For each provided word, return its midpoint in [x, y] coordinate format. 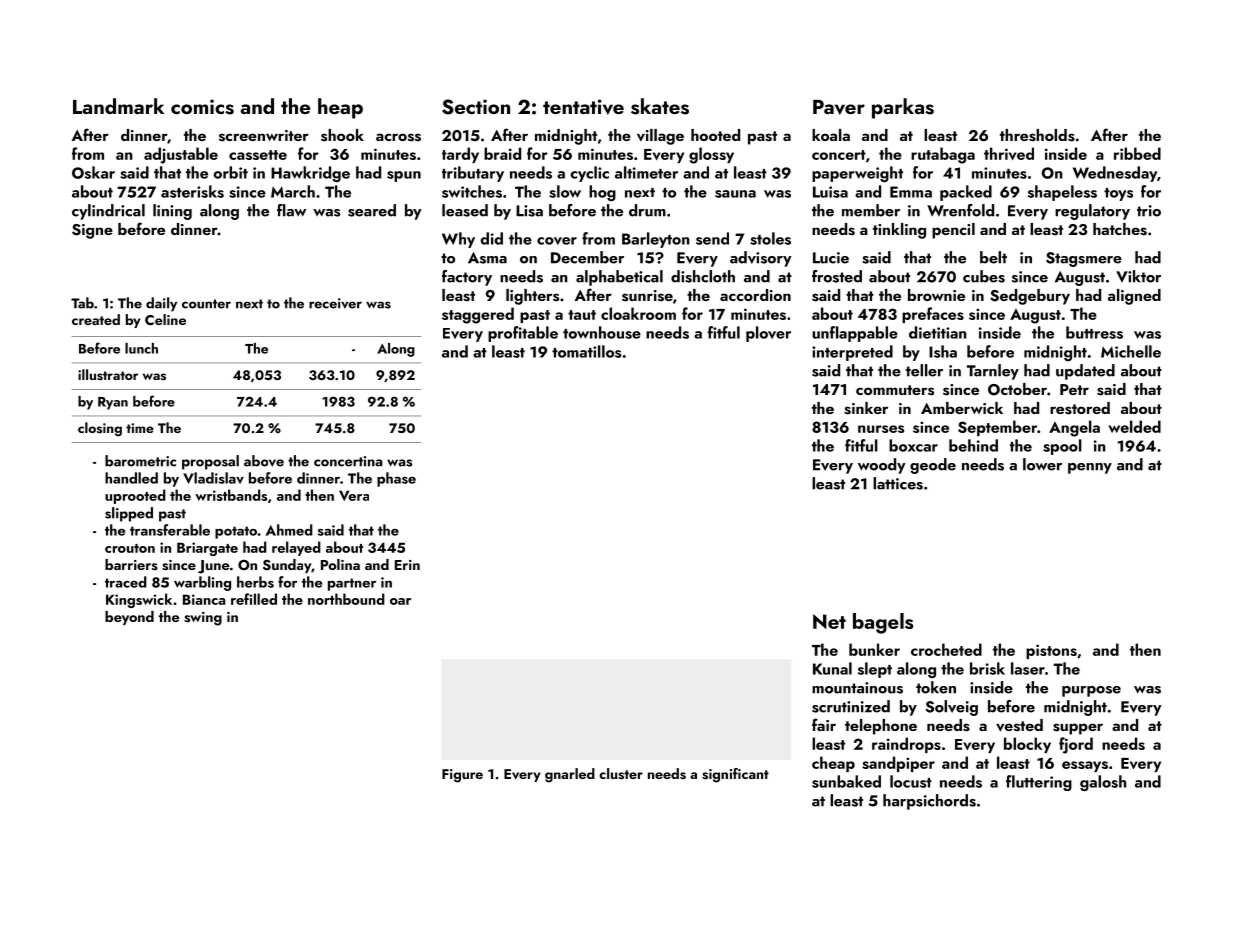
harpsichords [929, 802]
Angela [1074, 428]
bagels [883, 623]
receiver [335, 303]
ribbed [1137, 153]
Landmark [118, 106]
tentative [583, 107]
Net [829, 621]
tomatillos [586, 351]
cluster [621, 774]
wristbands [231, 495]
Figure [462, 776]
